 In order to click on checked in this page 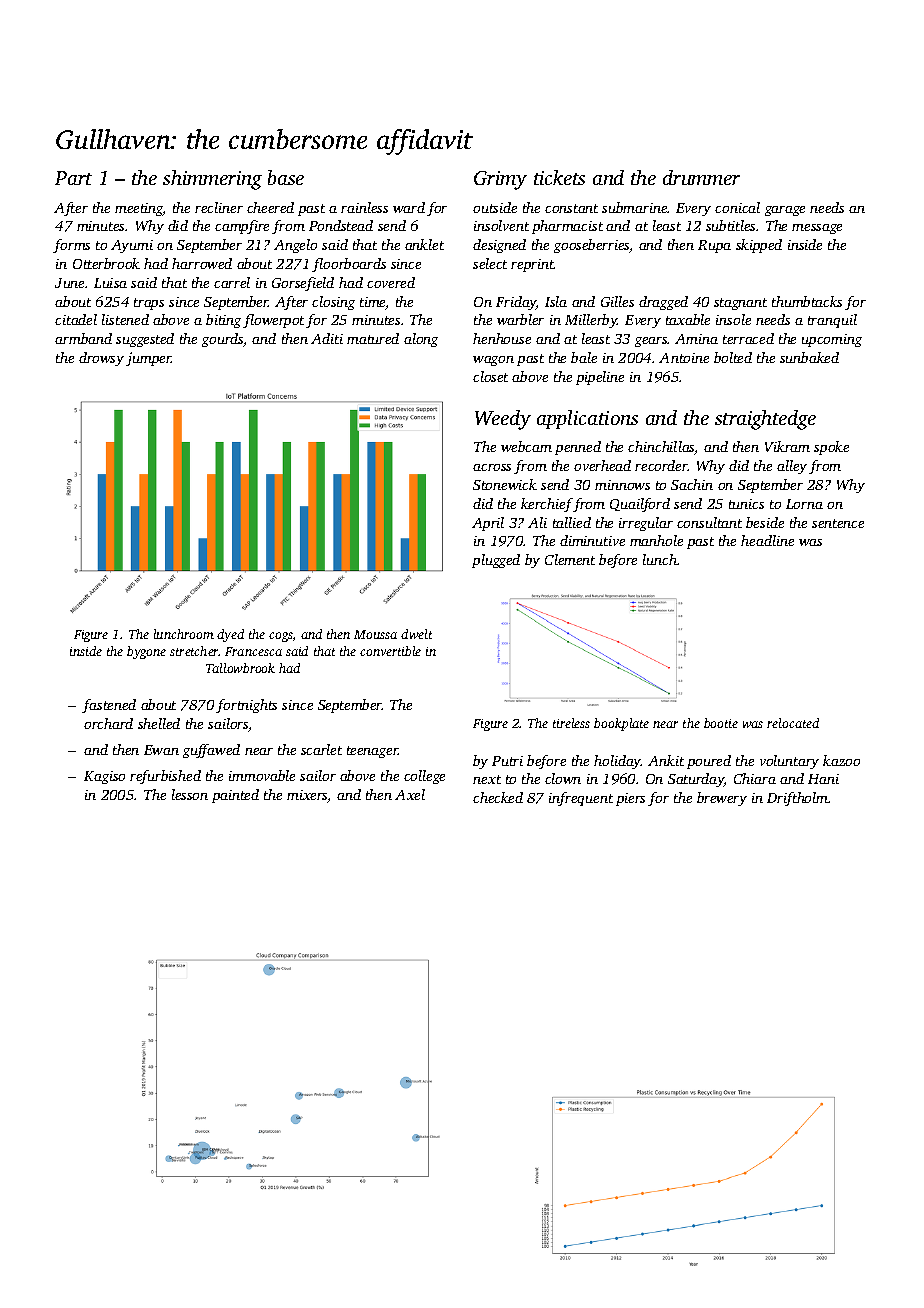, I will do `click(498, 797)`.
